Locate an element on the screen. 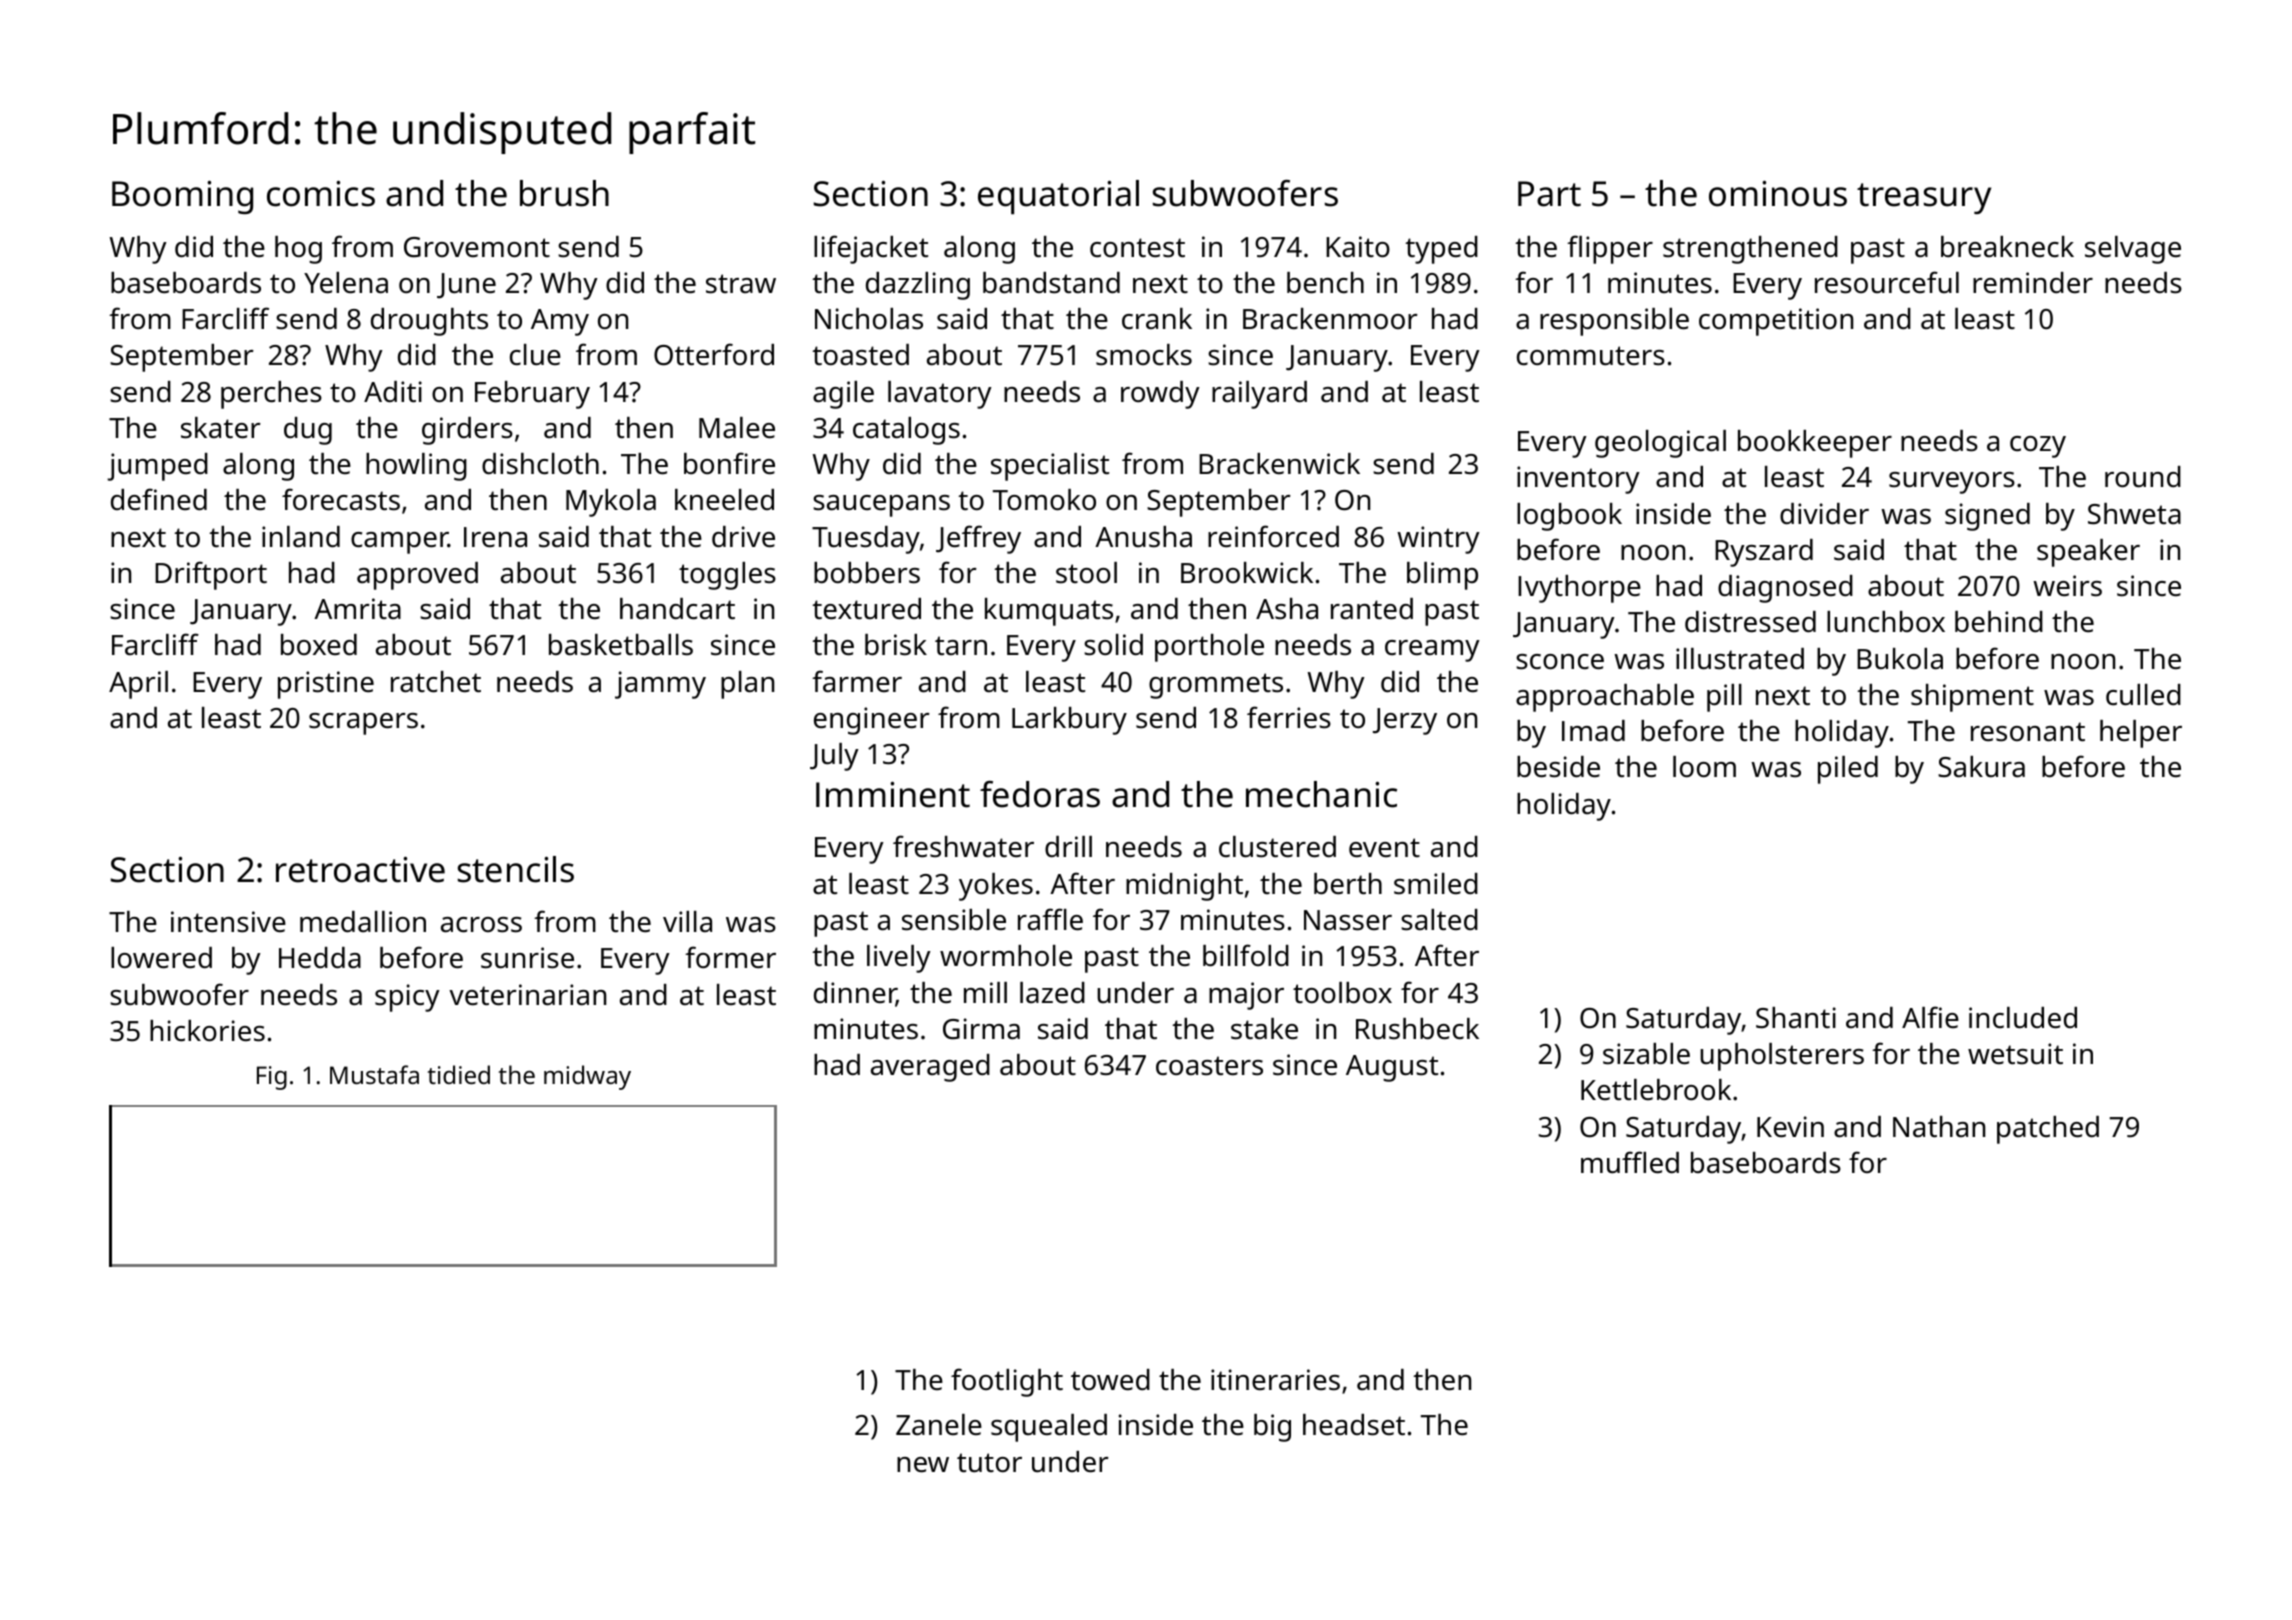  divider is located at coordinates (1824, 514).
